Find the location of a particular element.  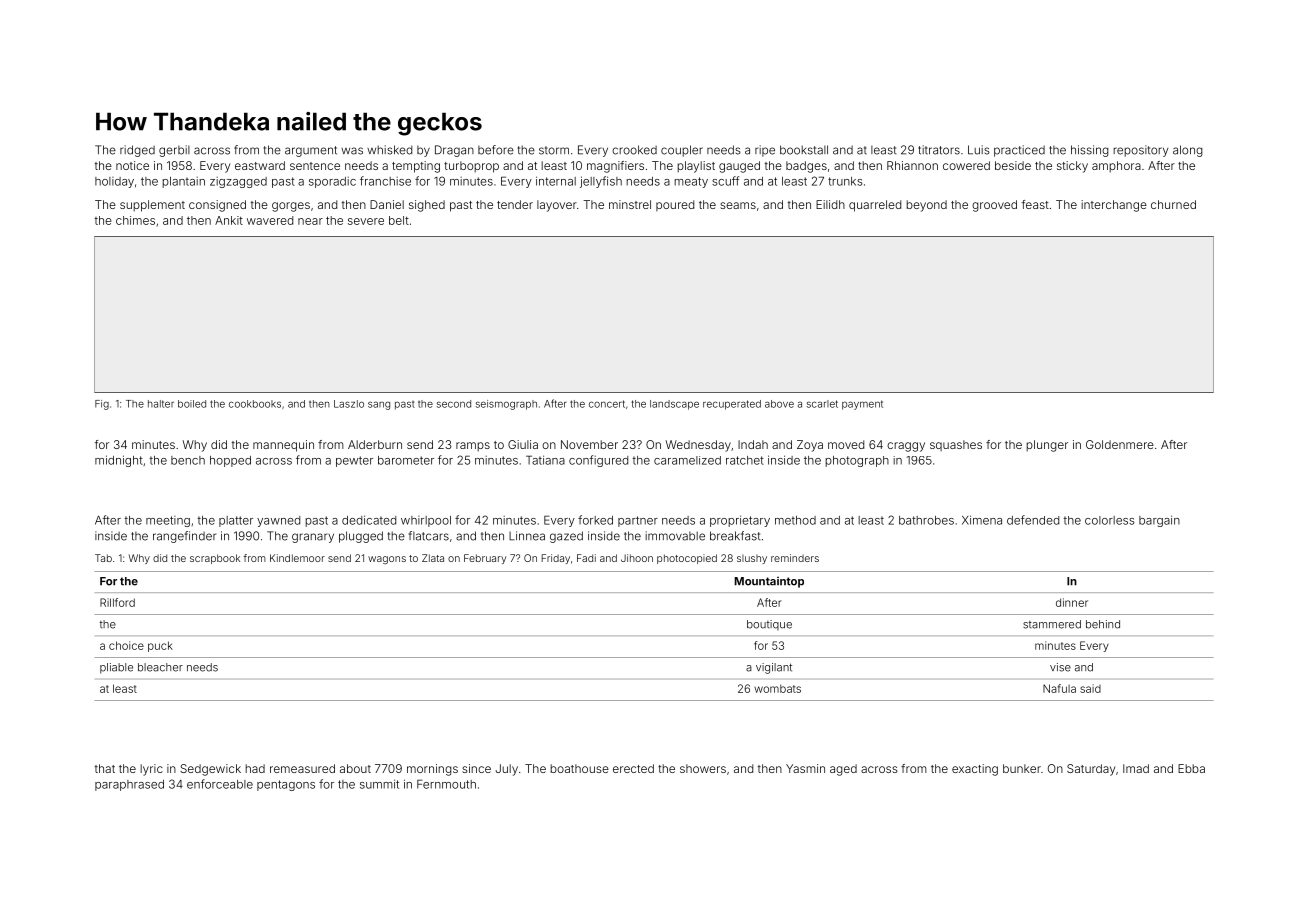

holiday is located at coordinates (114, 182).
